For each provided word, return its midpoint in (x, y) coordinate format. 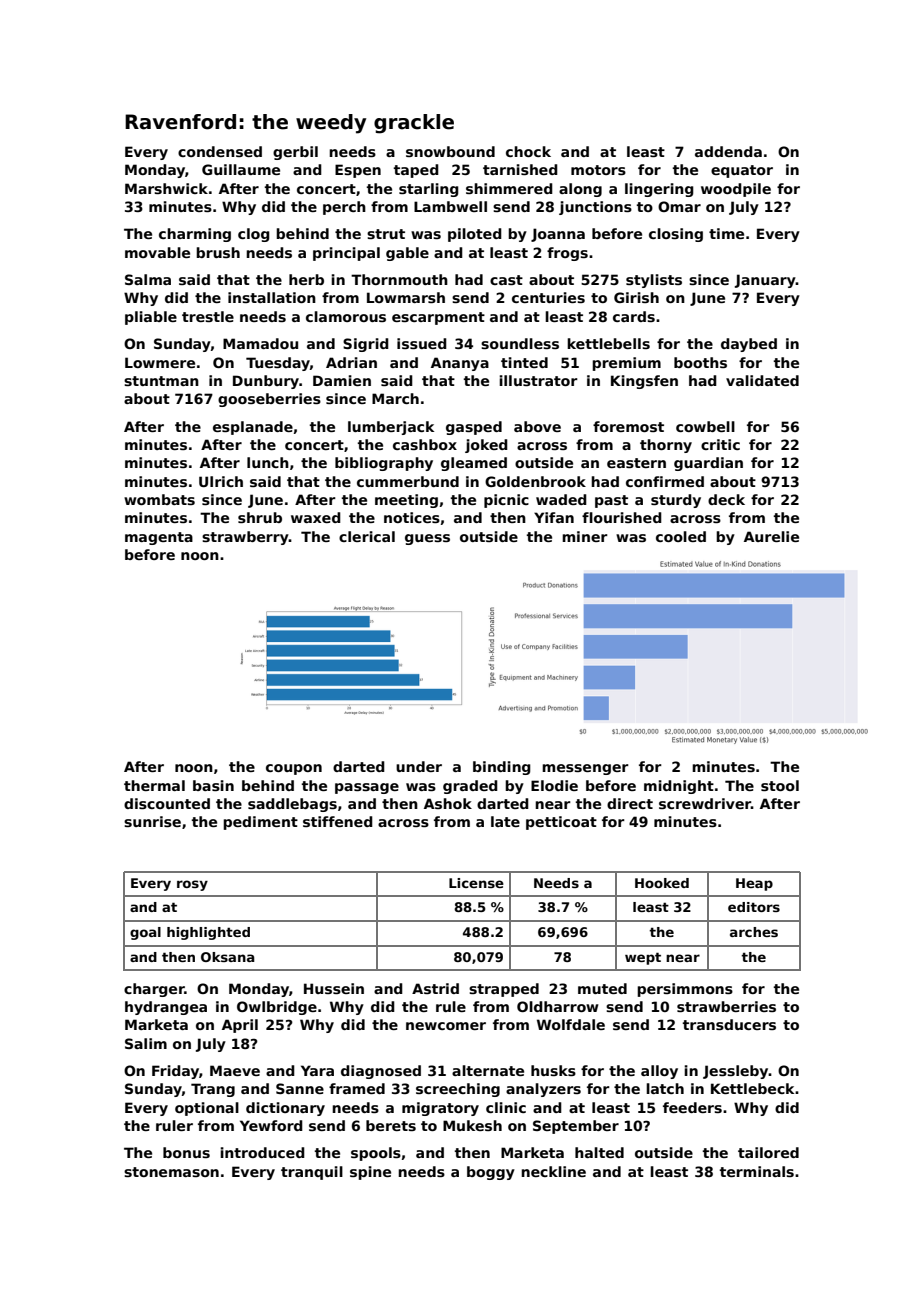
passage (367, 788)
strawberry (245, 538)
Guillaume (241, 169)
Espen (358, 171)
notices (412, 517)
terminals (757, 1171)
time (726, 233)
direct (630, 803)
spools (376, 1154)
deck (726, 499)
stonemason (171, 1172)
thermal (154, 785)
